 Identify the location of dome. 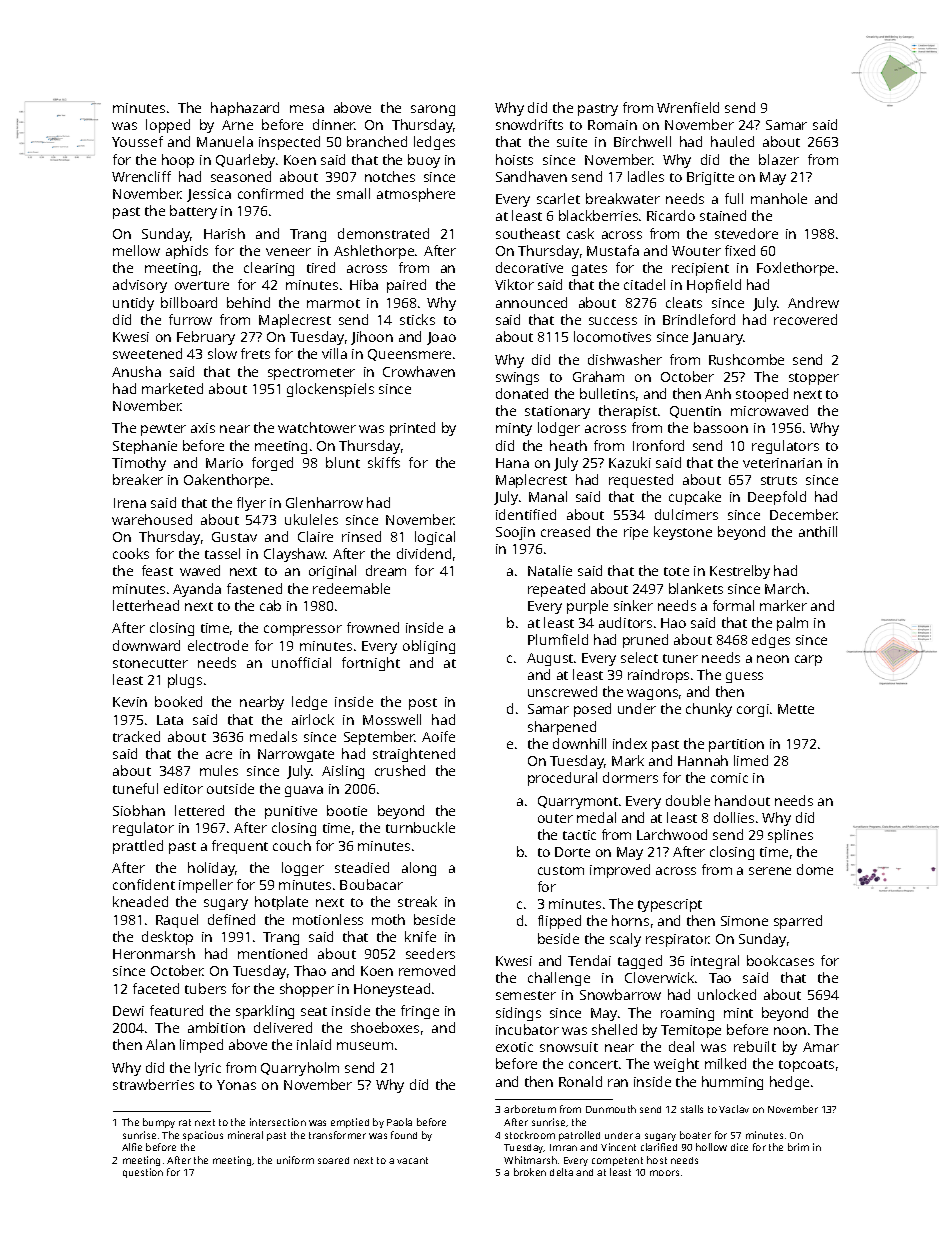
(815, 869).
